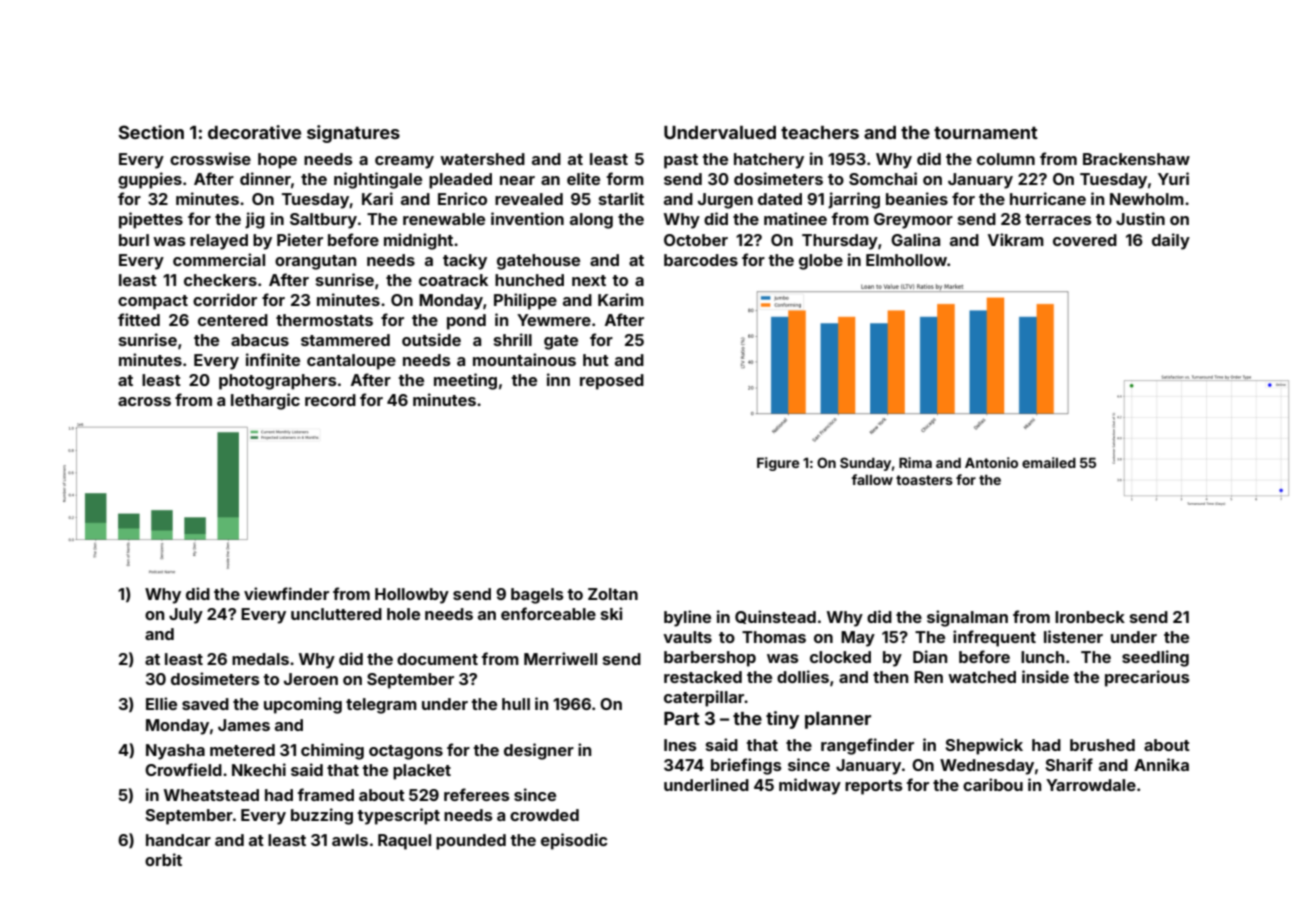  Describe the element at coordinates (453, 280) in the screenshot. I see `coatrack` at that location.
